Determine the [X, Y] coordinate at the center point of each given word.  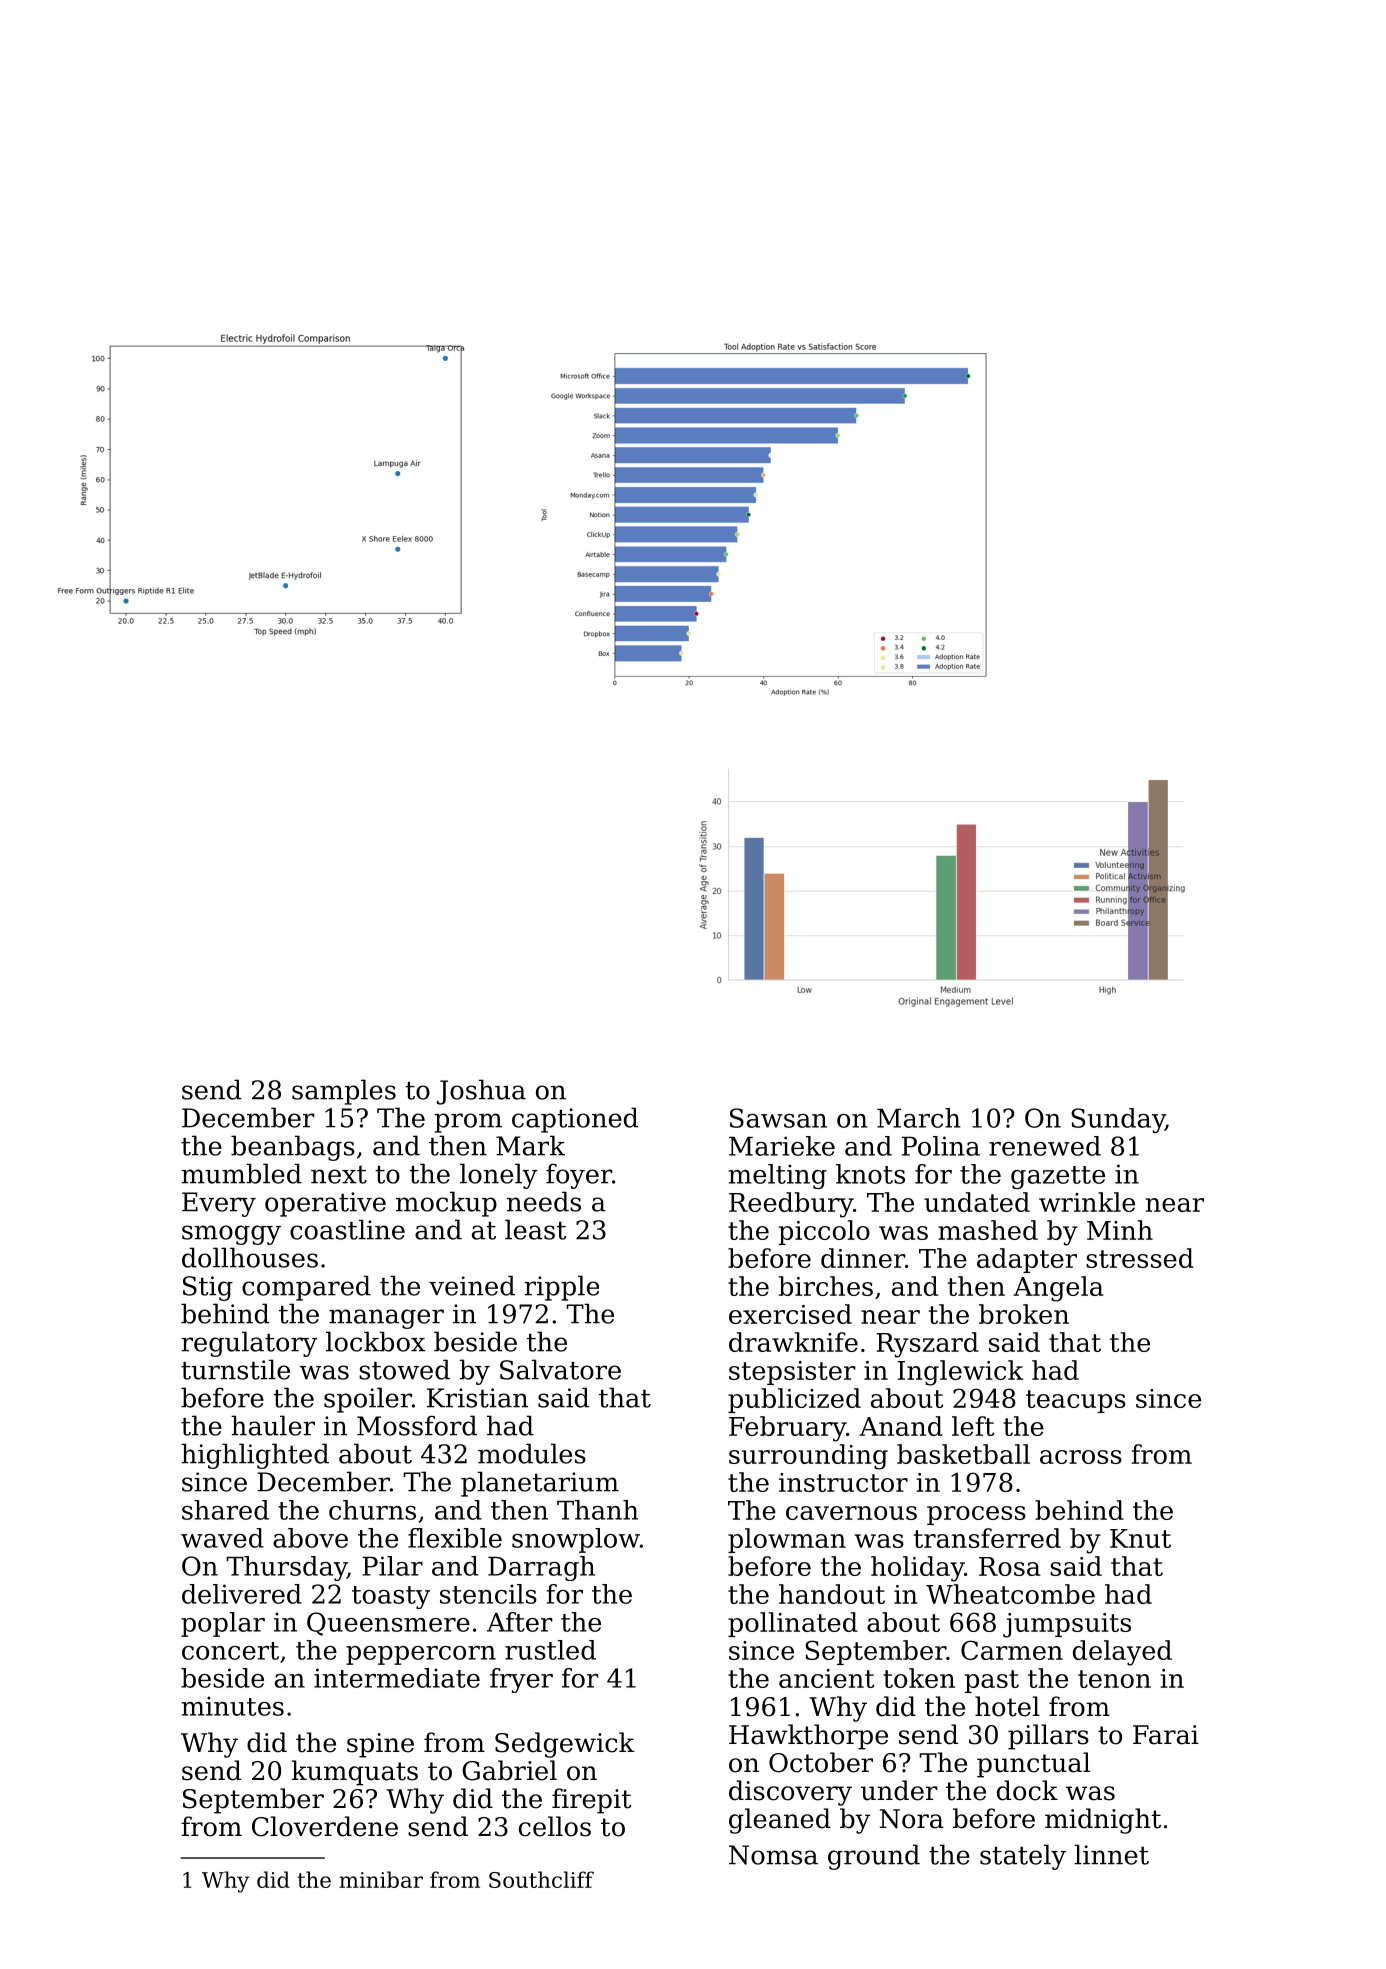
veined [472, 1285]
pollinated [793, 1624]
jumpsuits [1067, 1625]
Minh [1120, 1230]
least [536, 1229]
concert [230, 1651]
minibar [381, 1879]
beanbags [293, 1148]
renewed [1045, 1146]
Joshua [481, 1092]
